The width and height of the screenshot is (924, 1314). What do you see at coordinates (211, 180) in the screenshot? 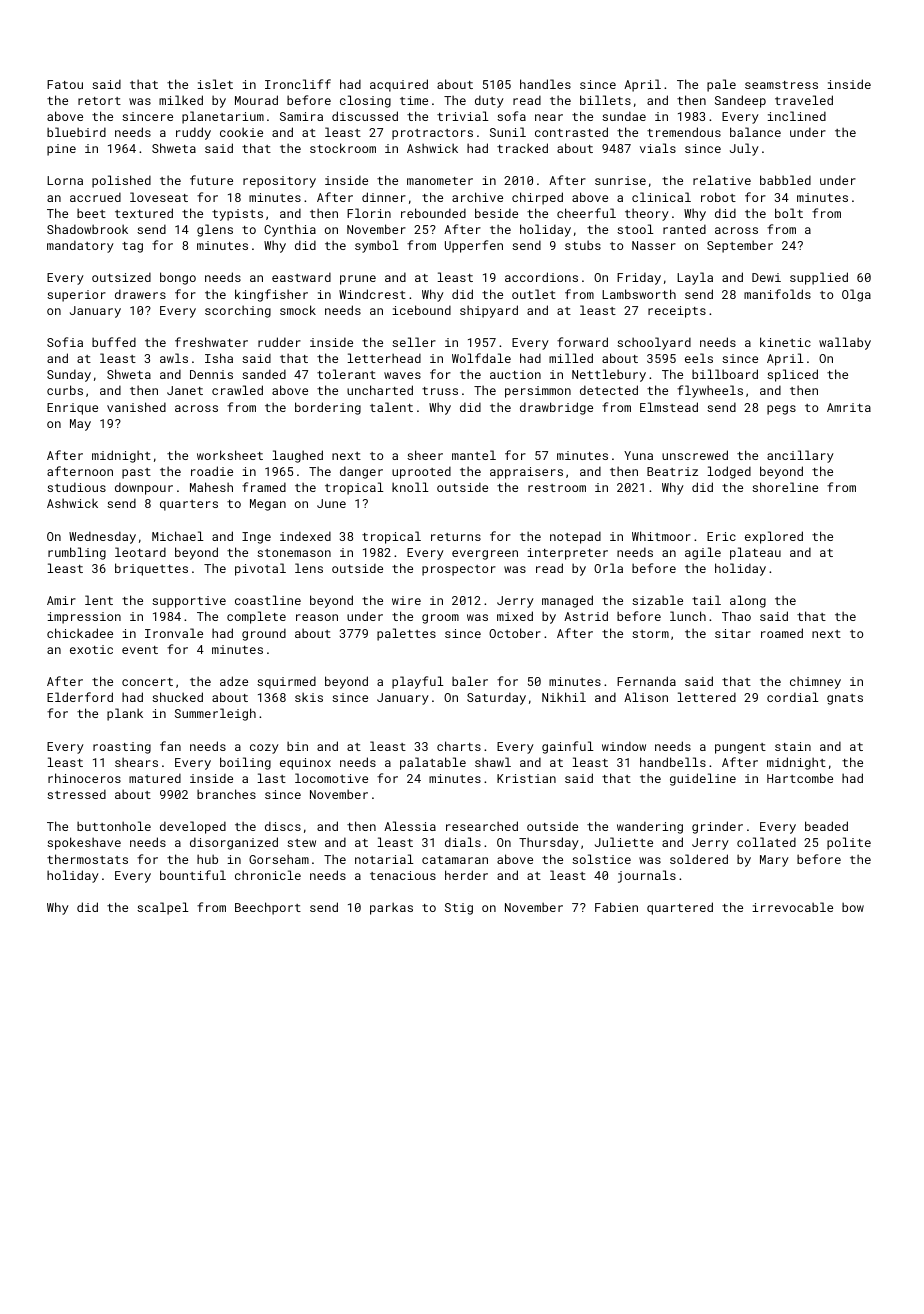
I see `future` at bounding box center [211, 180].
